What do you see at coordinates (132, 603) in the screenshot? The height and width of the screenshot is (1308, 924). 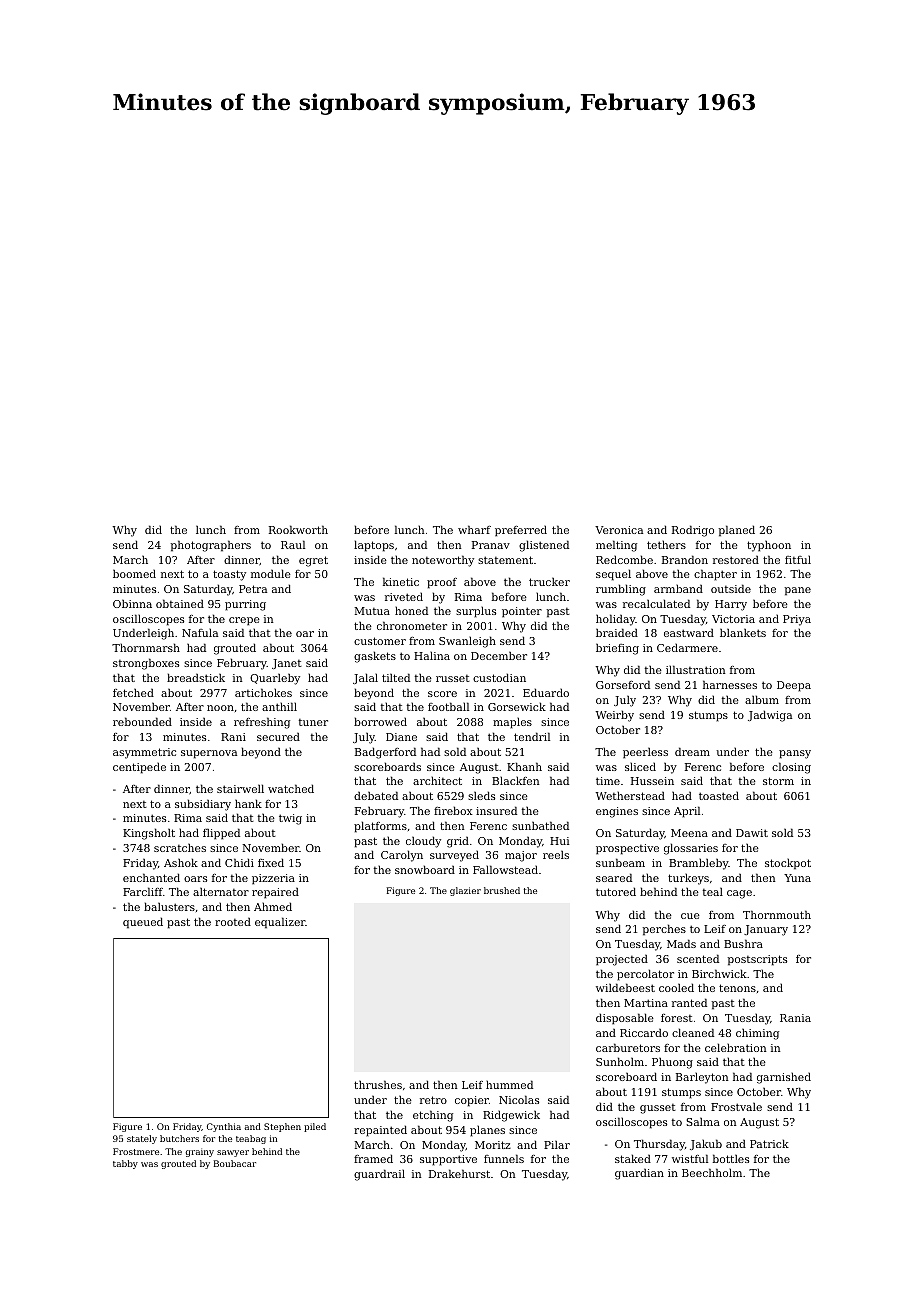 I see `Obinna` at bounding box center [132, 603].
